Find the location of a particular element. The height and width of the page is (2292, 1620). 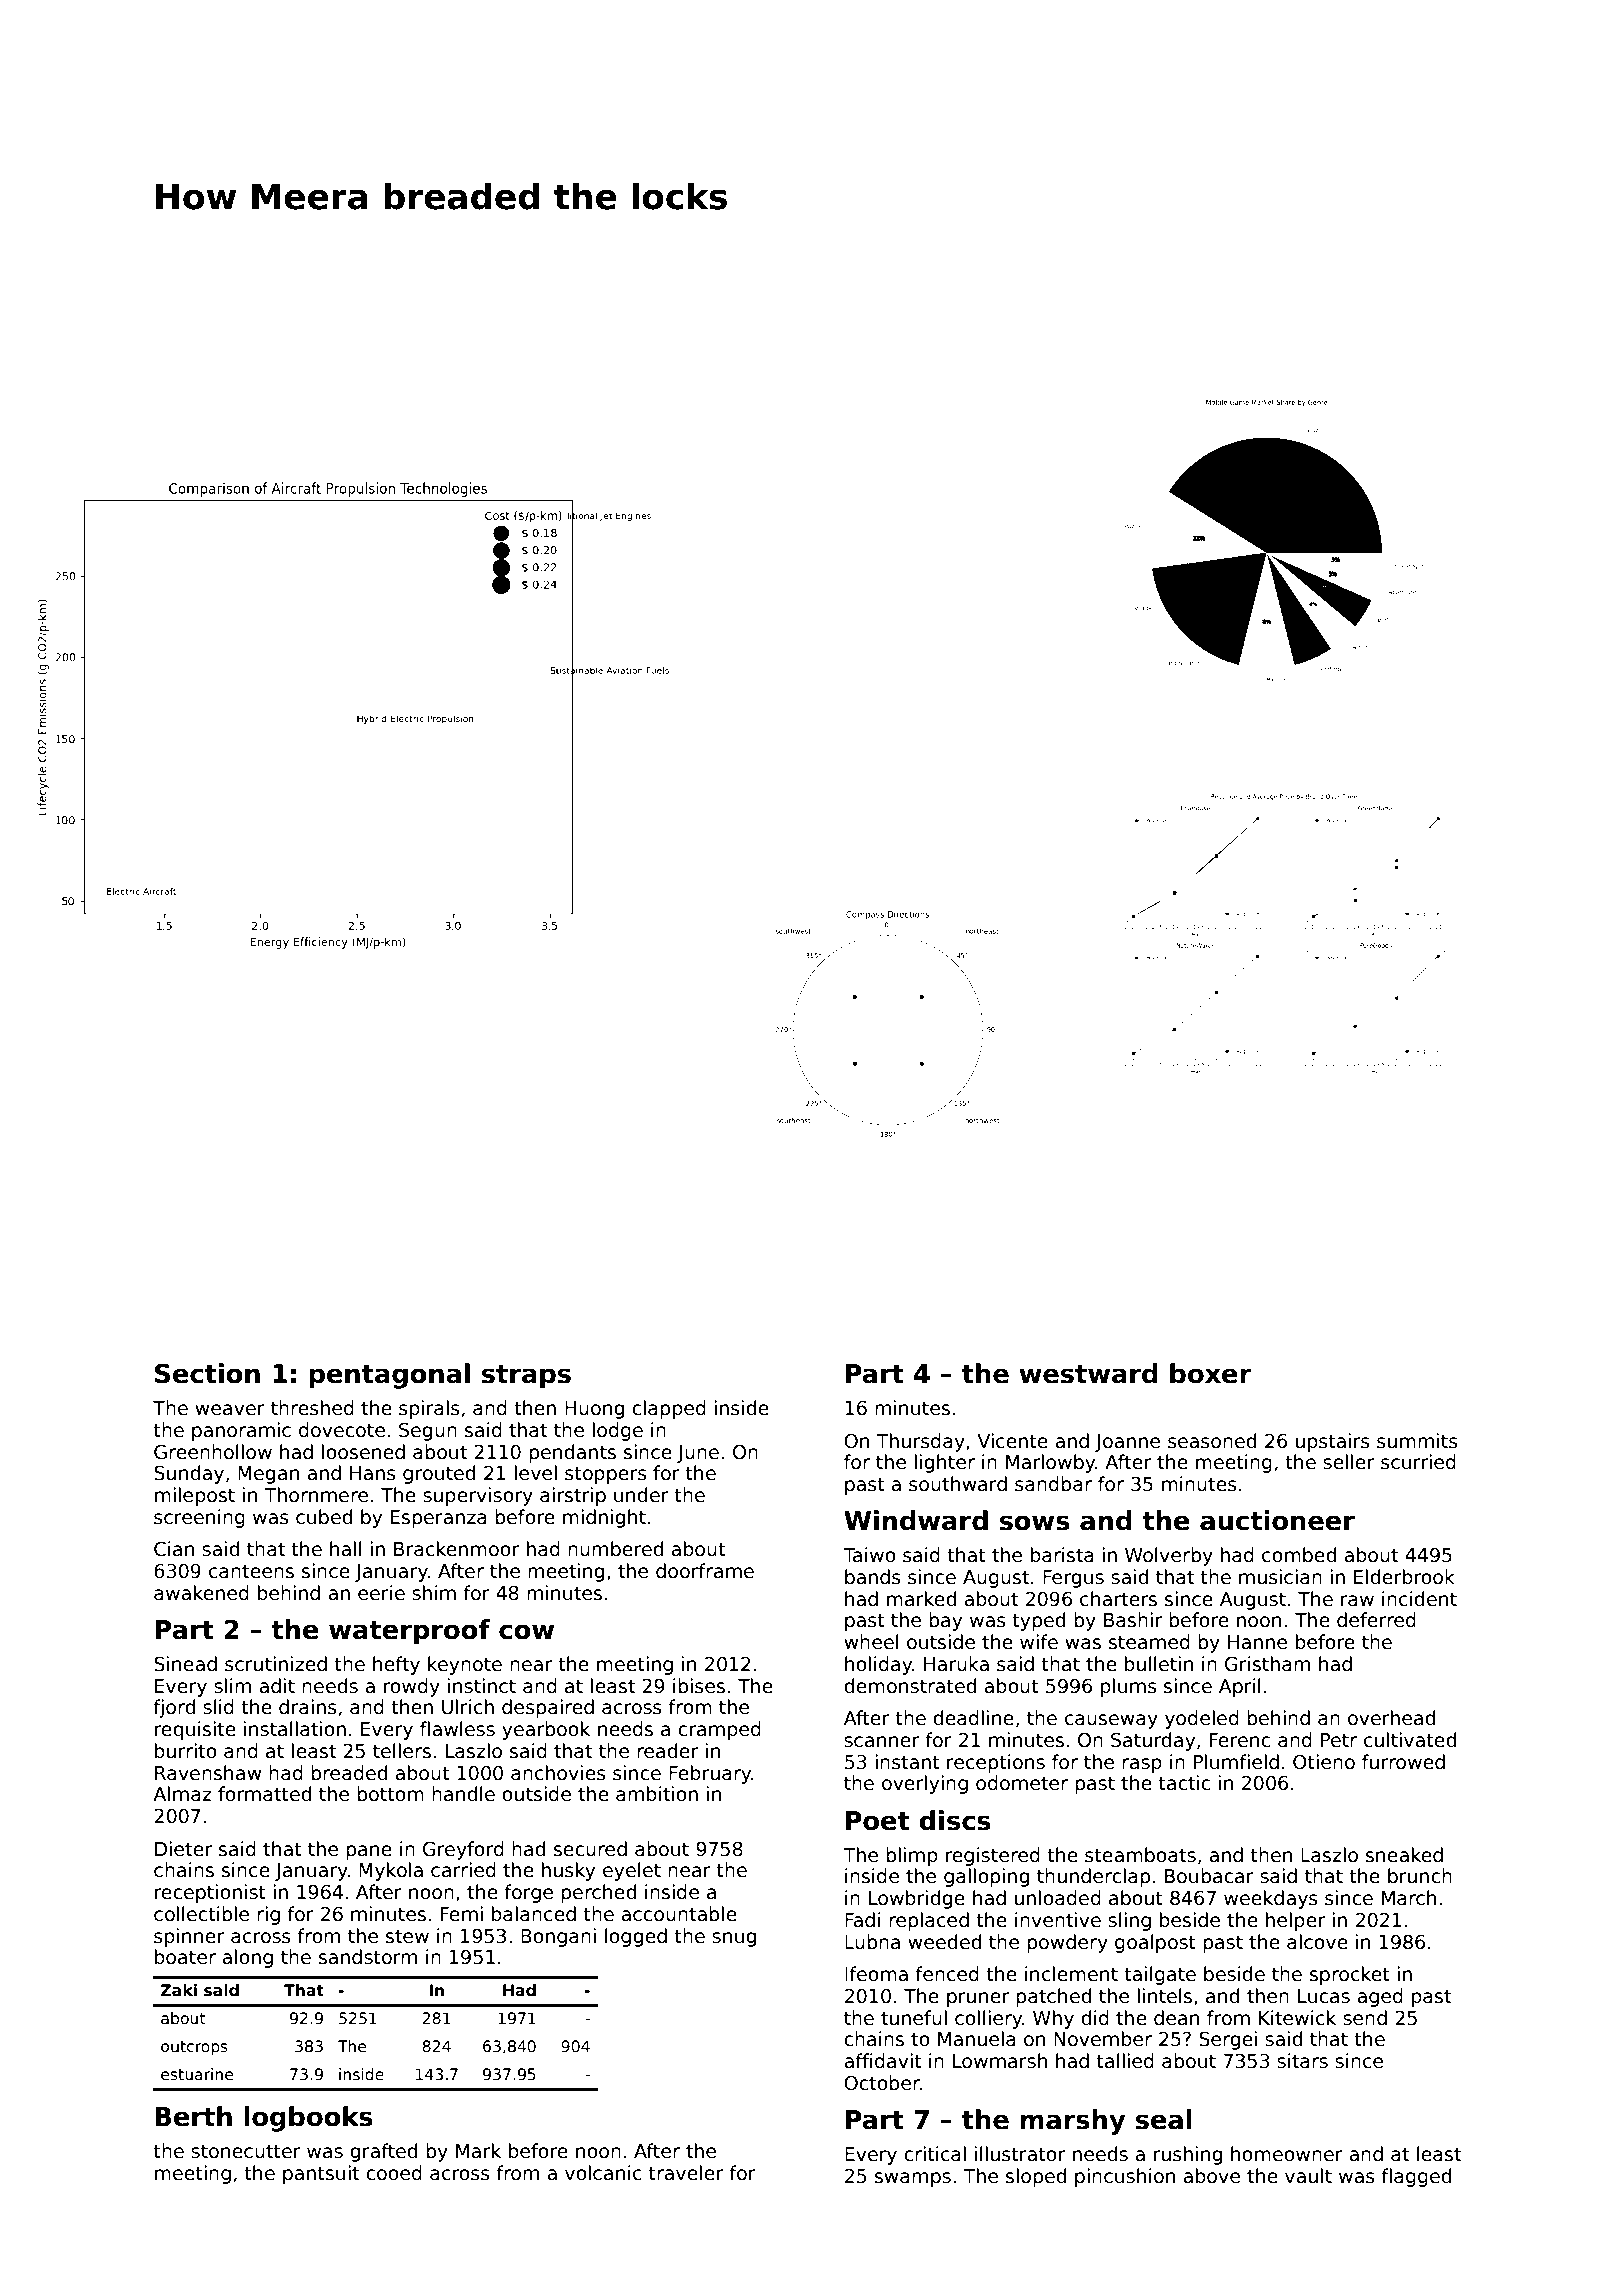

Boubacar is located at coordinates (1209, 1876).
